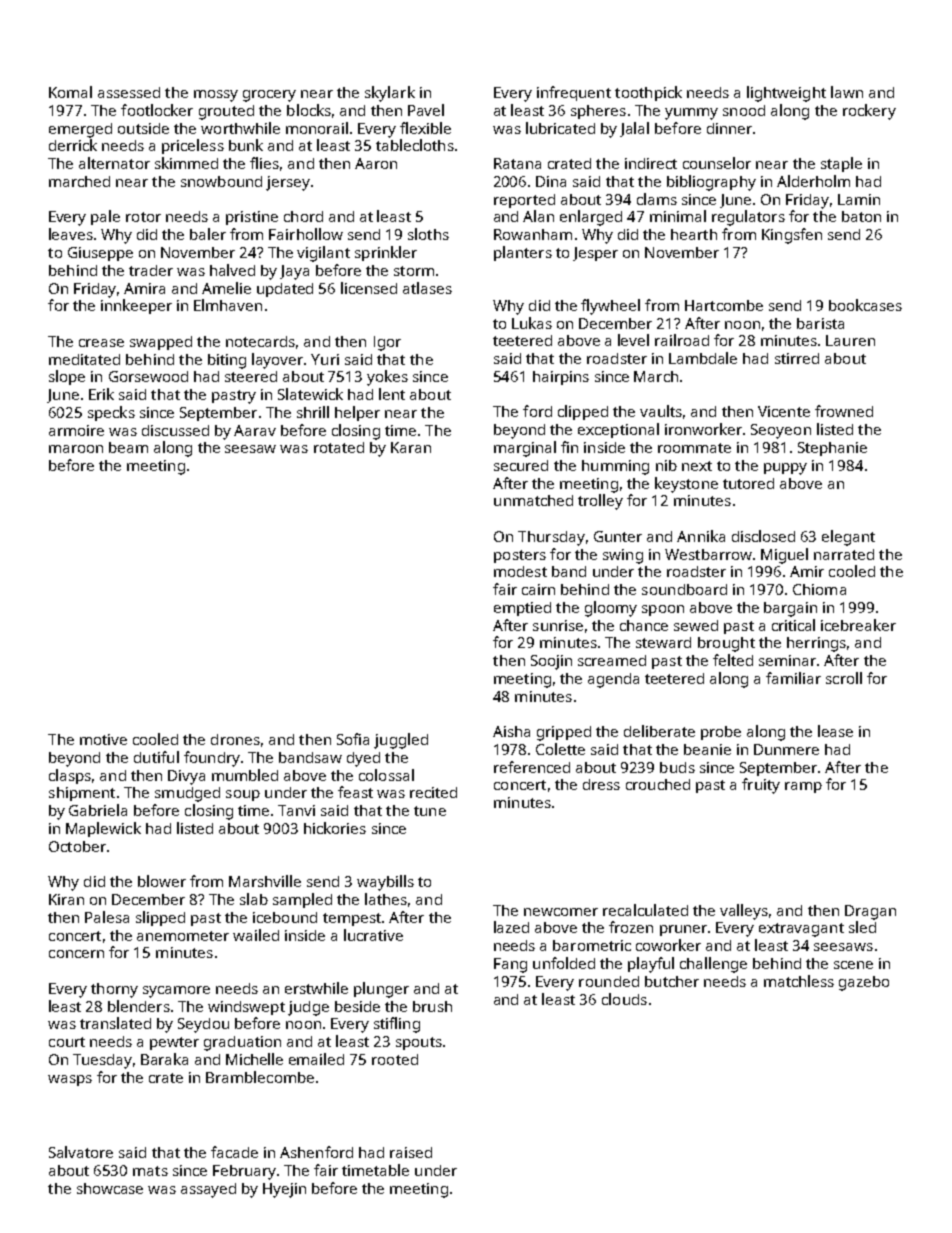 The height and width of the page is (1233, 952). Describe the element at coordinates (848, 538) in the page. I see `elegant` at that location.
